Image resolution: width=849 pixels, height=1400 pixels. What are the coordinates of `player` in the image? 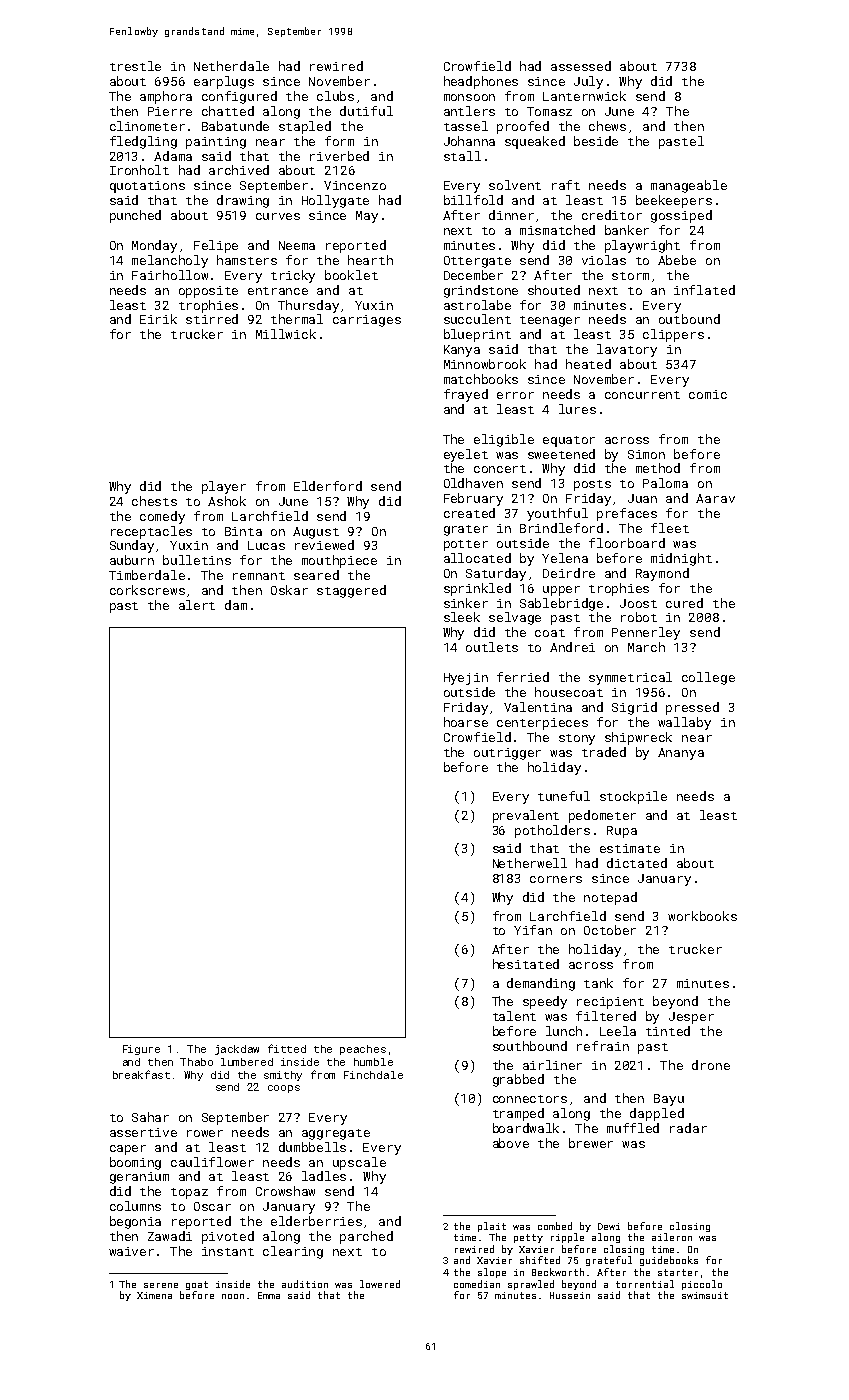 It's located at (224, 487).
